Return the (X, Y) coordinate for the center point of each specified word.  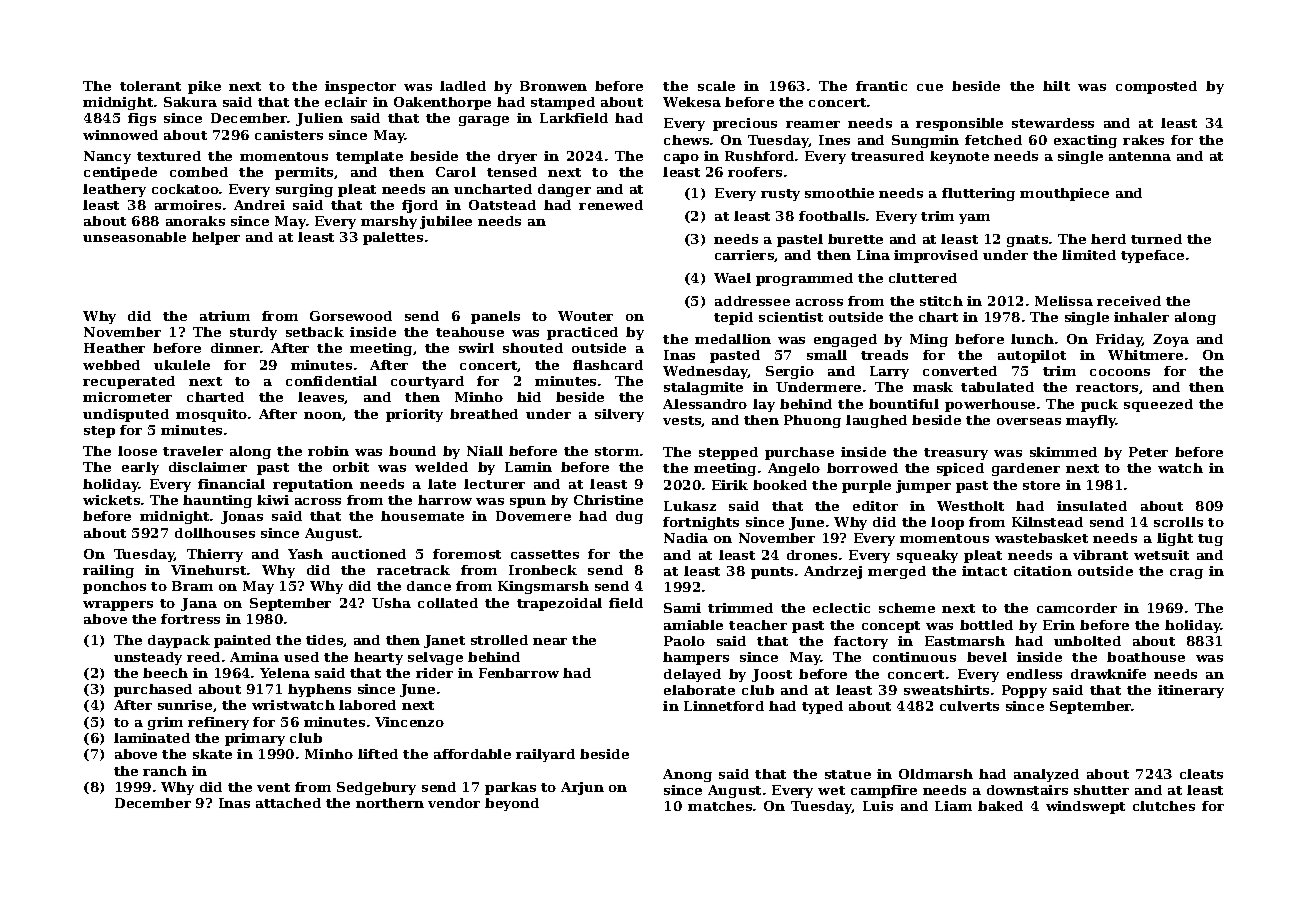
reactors (1107, 387)
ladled (463, 86)
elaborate (699, 690)
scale (716, 86)
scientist (791, 317)
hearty (378, 658)
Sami (682, 608)
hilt (1056, 86)
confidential (331, 381)
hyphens (319, 690)
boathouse (1146, 657)
